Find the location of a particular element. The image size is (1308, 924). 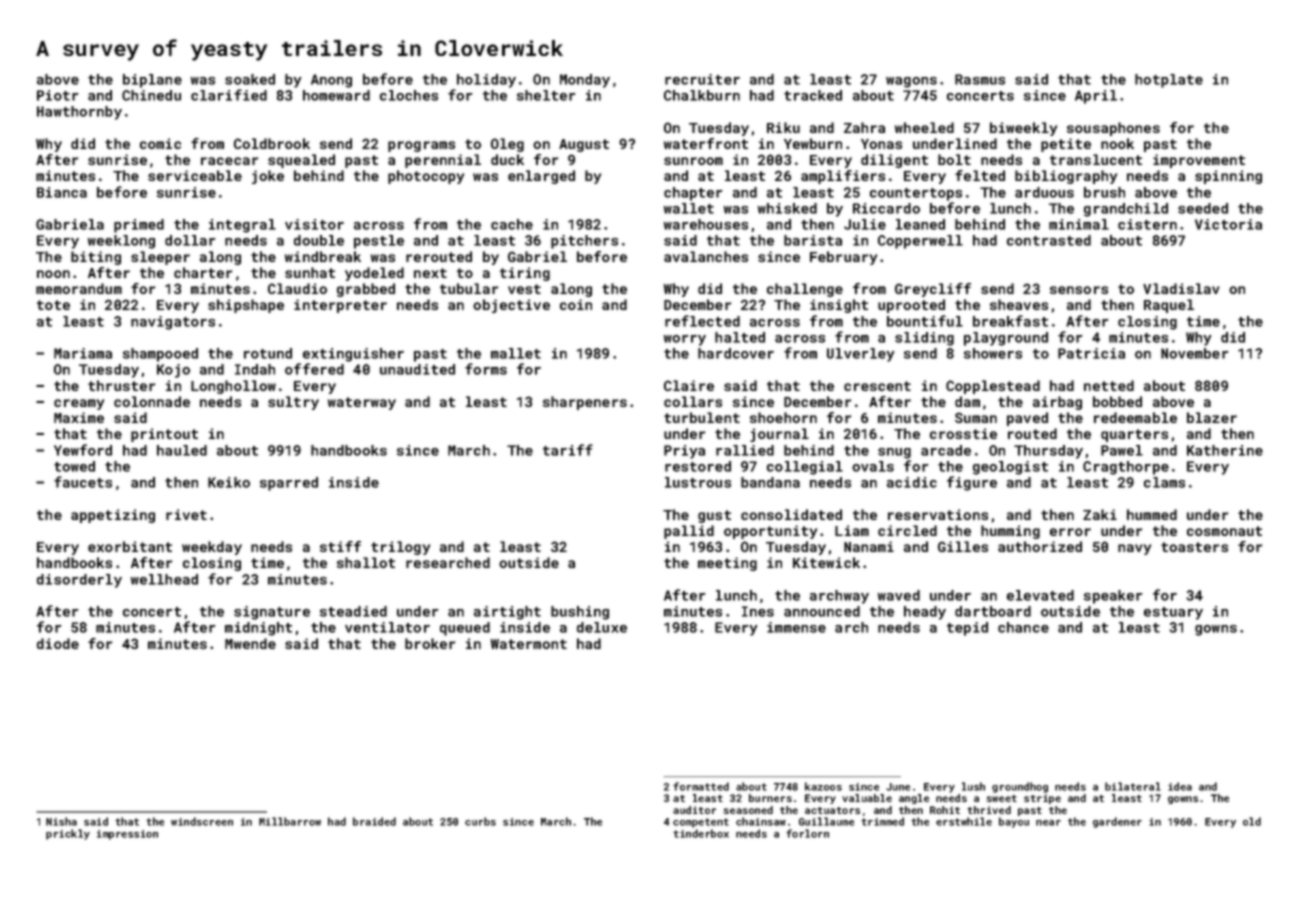

felted is located at coordinates (980, 175).
